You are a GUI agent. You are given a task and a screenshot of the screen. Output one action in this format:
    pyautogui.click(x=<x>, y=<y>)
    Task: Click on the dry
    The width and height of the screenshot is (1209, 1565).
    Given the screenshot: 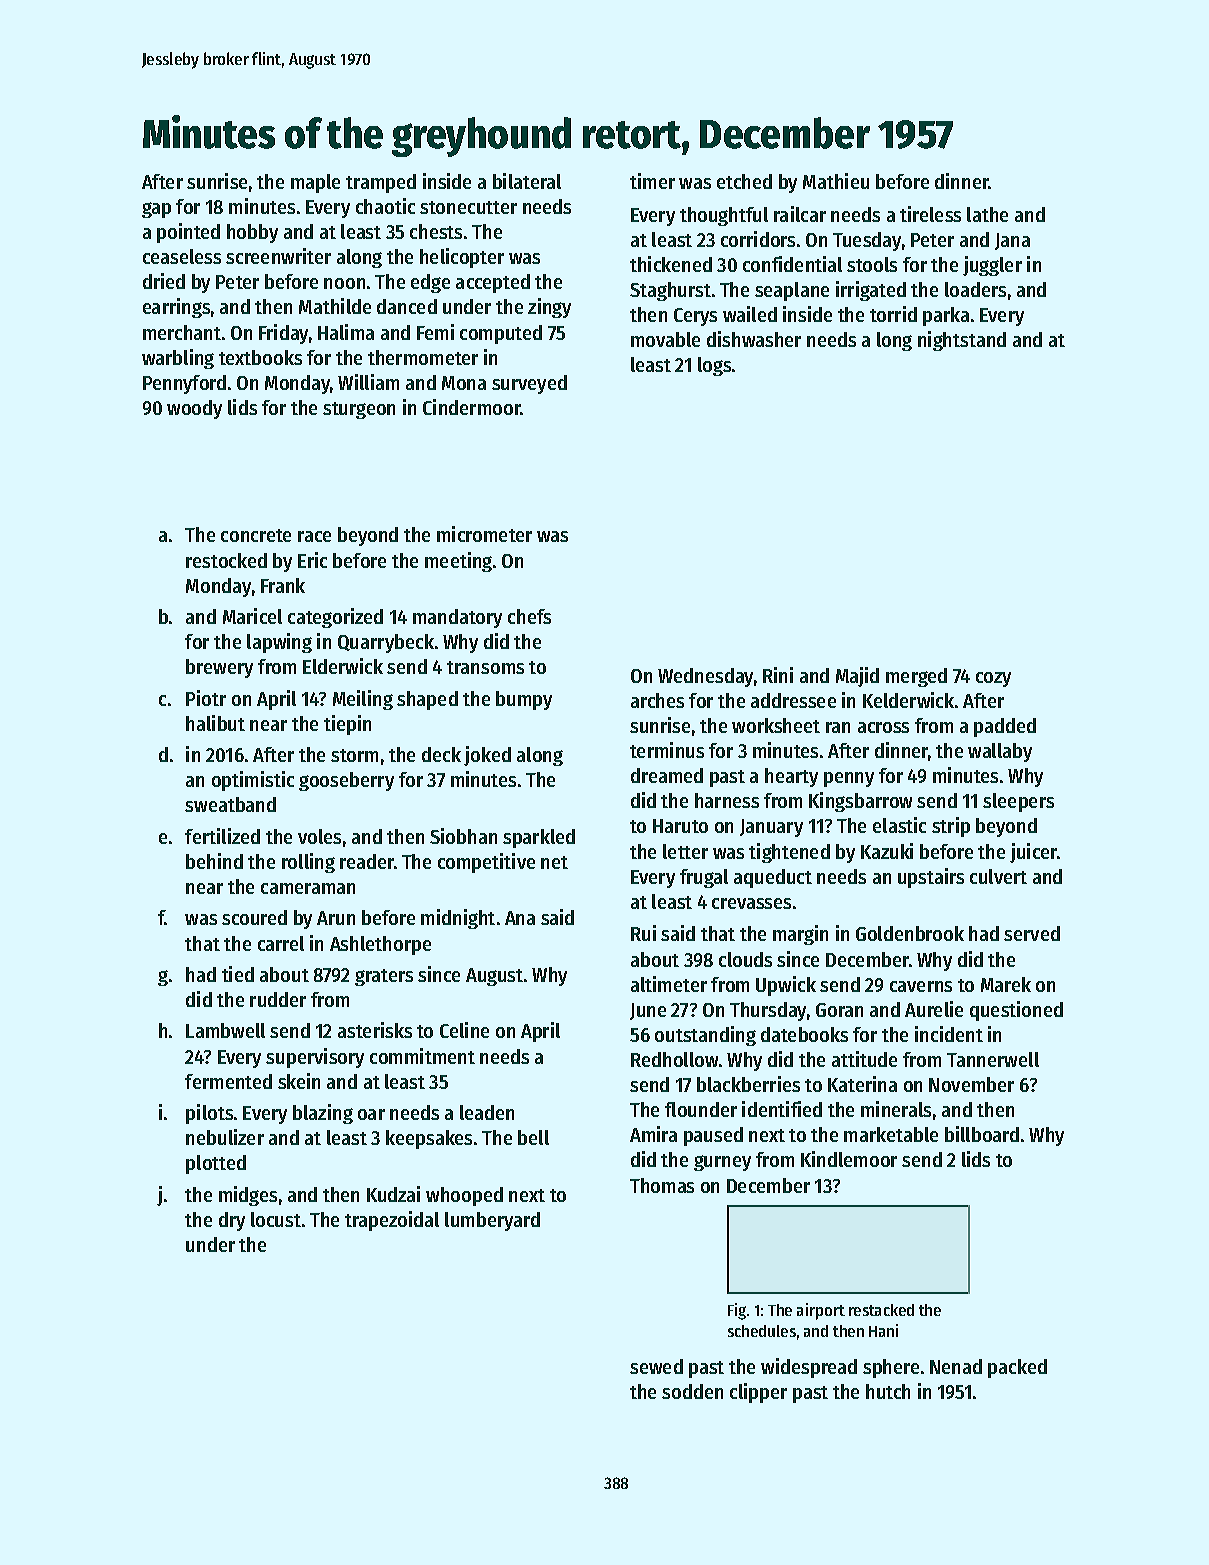 What is the action you would take?
    pyautogui.click(x=232, y=1221)
